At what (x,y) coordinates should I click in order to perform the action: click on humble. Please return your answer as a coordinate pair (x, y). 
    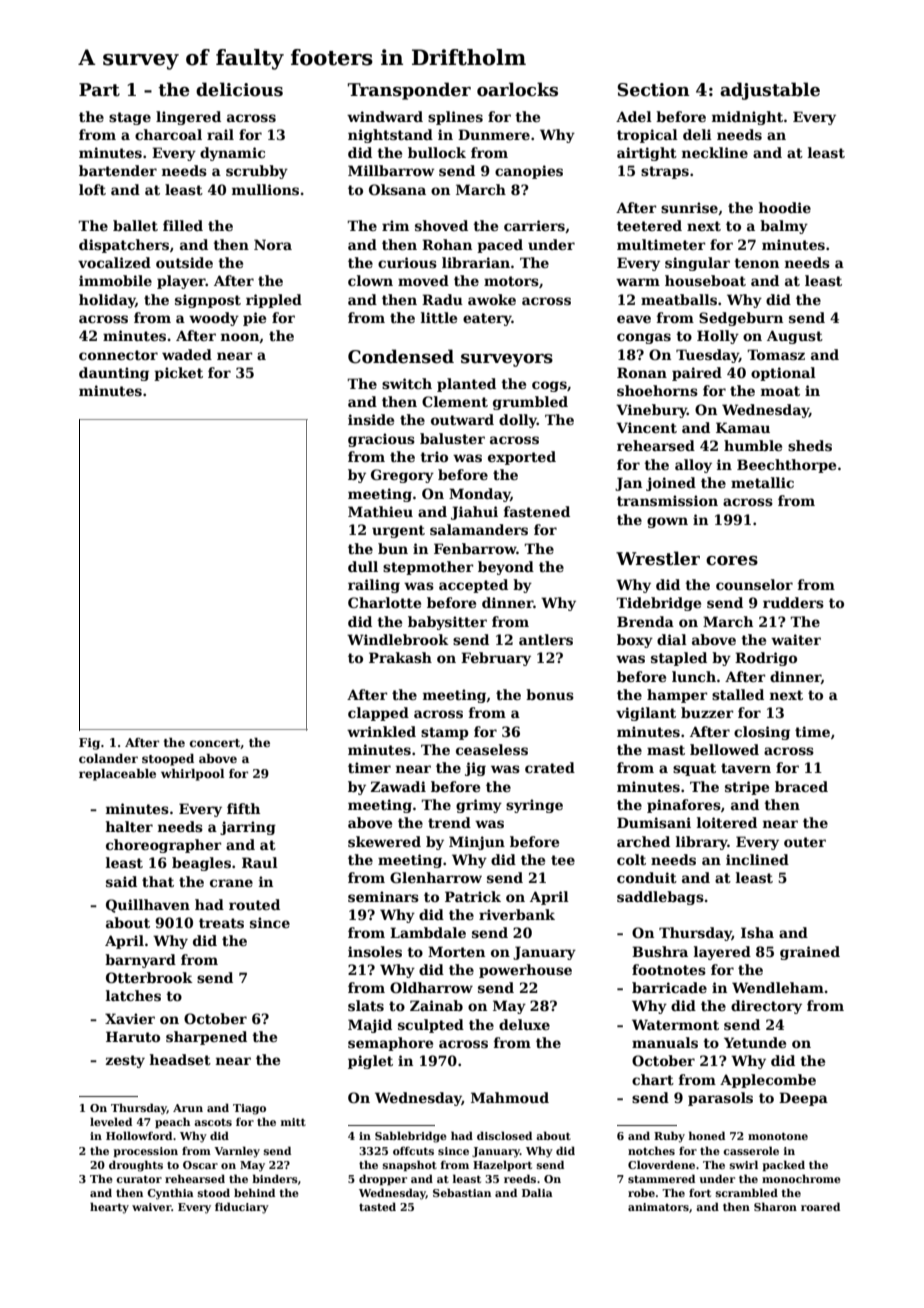
    Looking at the image, I should click on (753, 445).
